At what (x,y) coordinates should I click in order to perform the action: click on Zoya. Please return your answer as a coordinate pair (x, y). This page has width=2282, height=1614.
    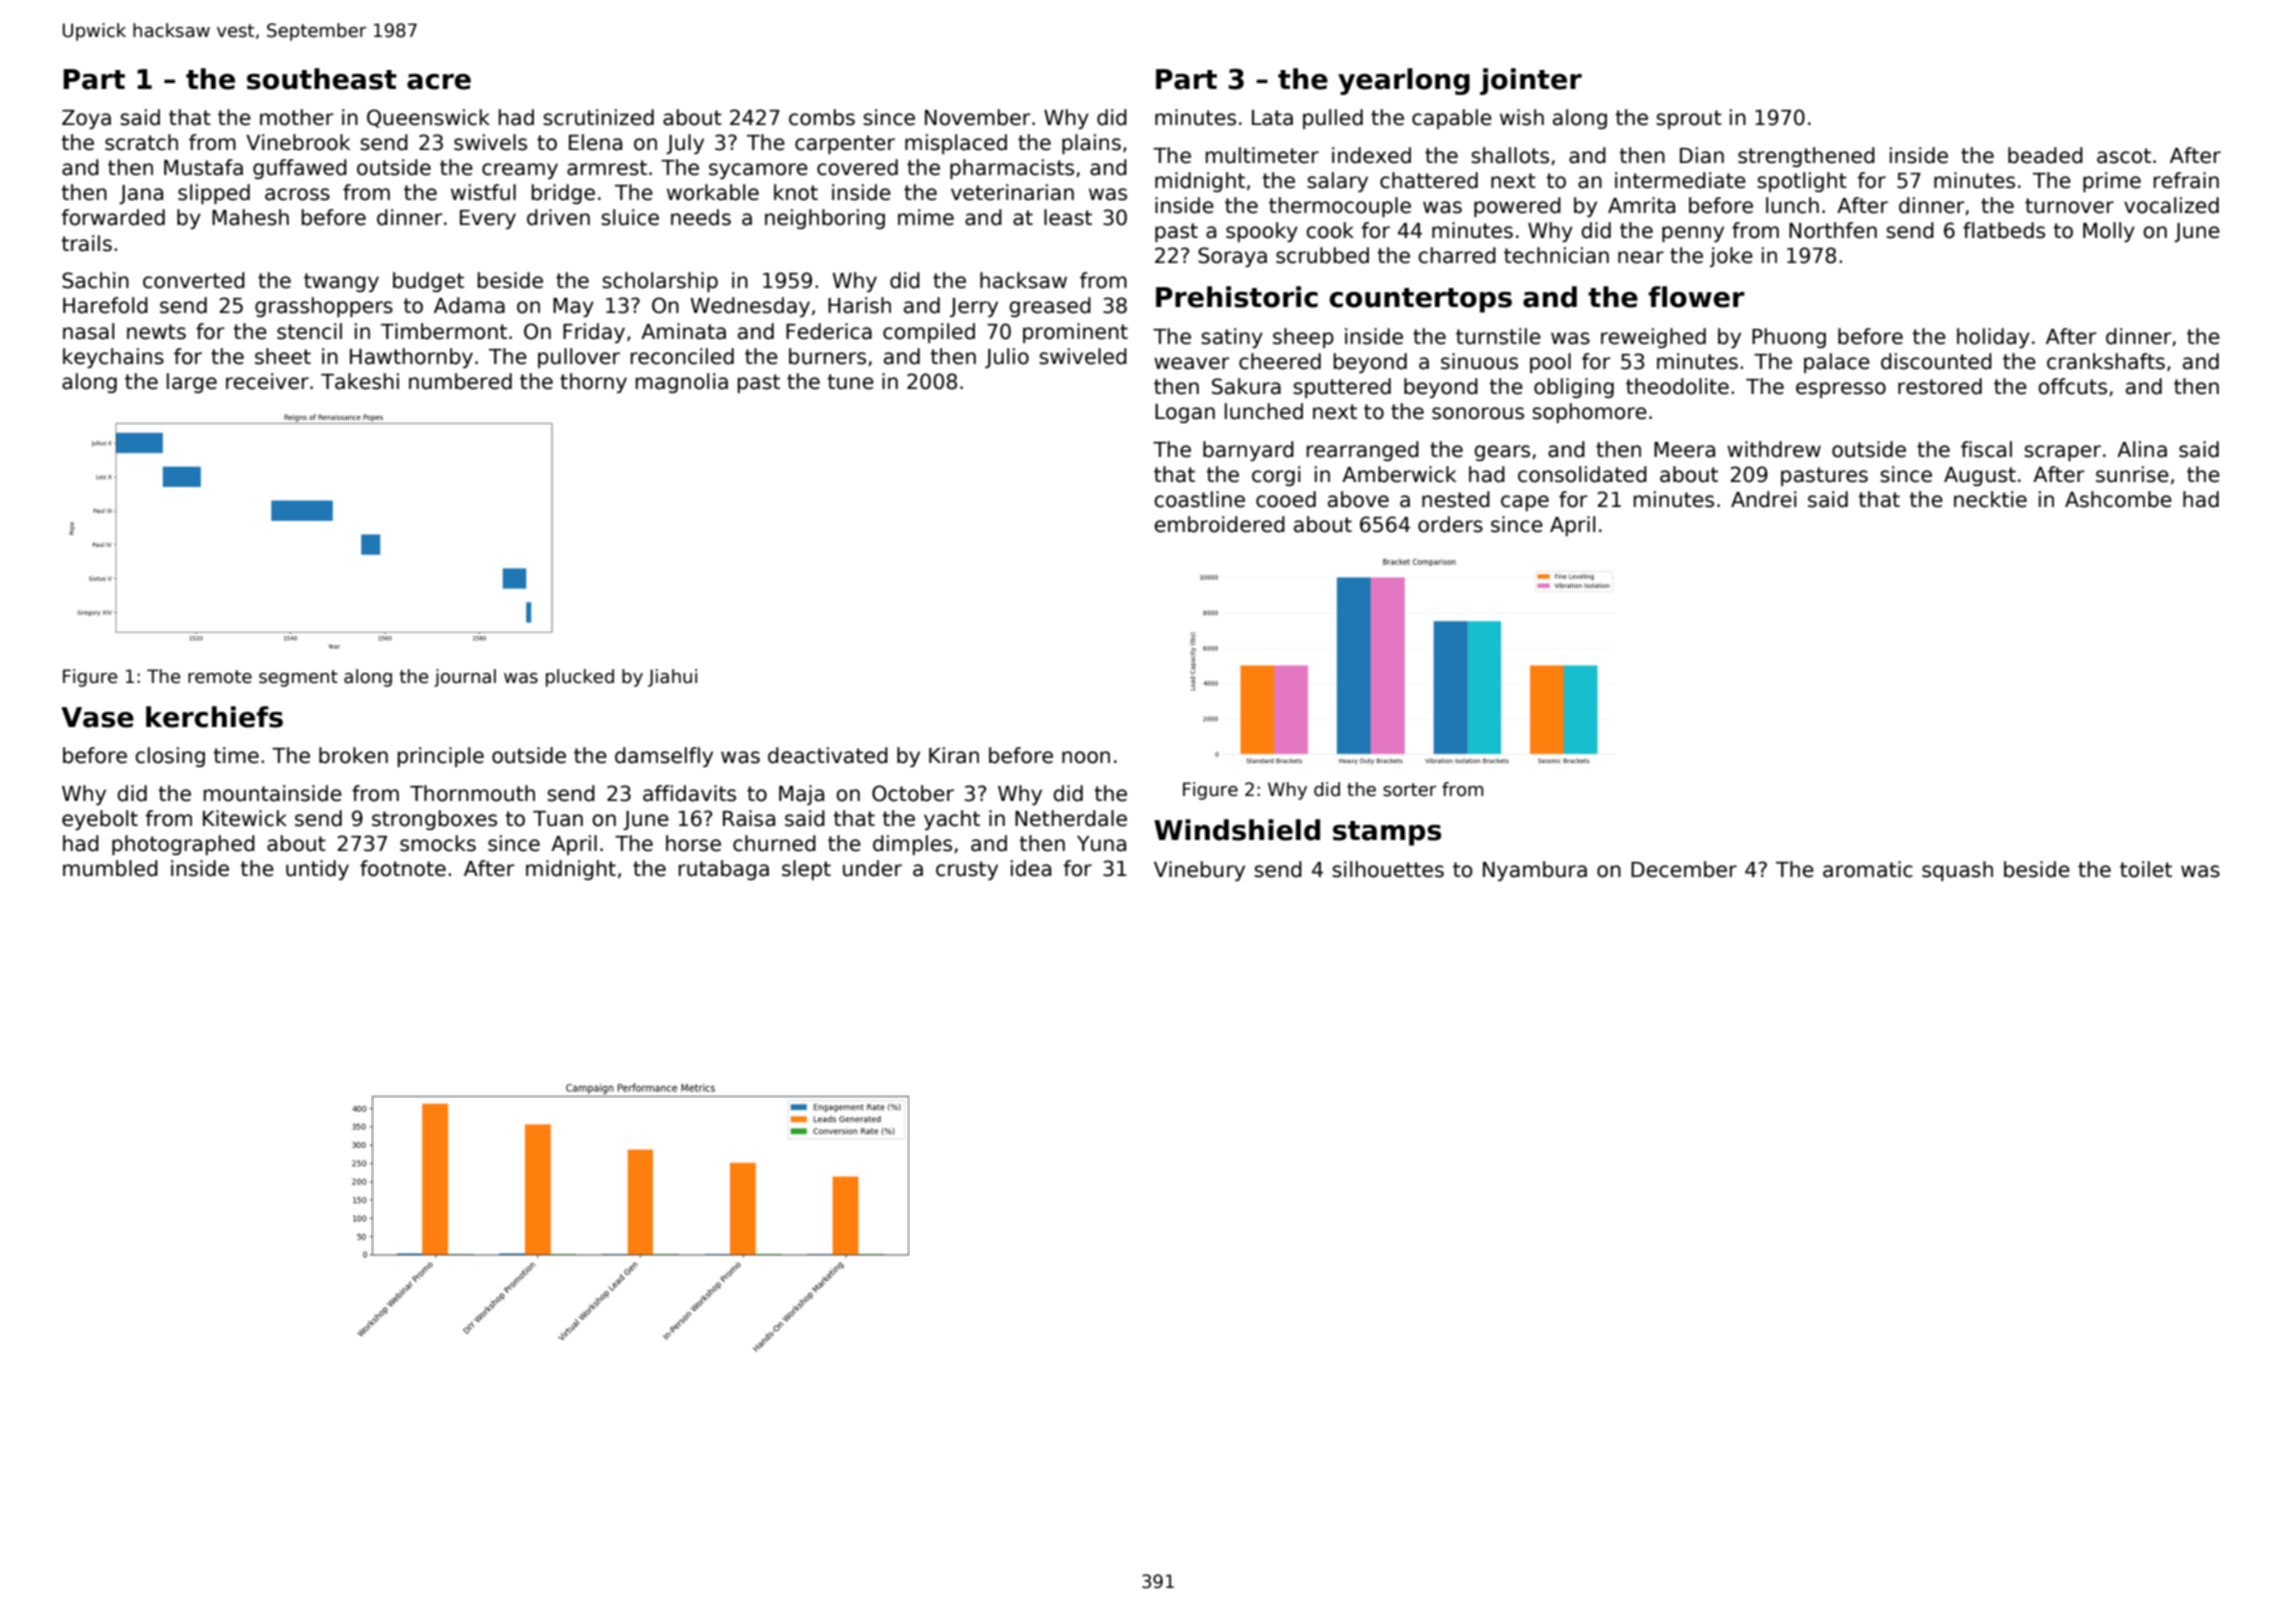
    Looking at the image, I should click on (86, 119).
